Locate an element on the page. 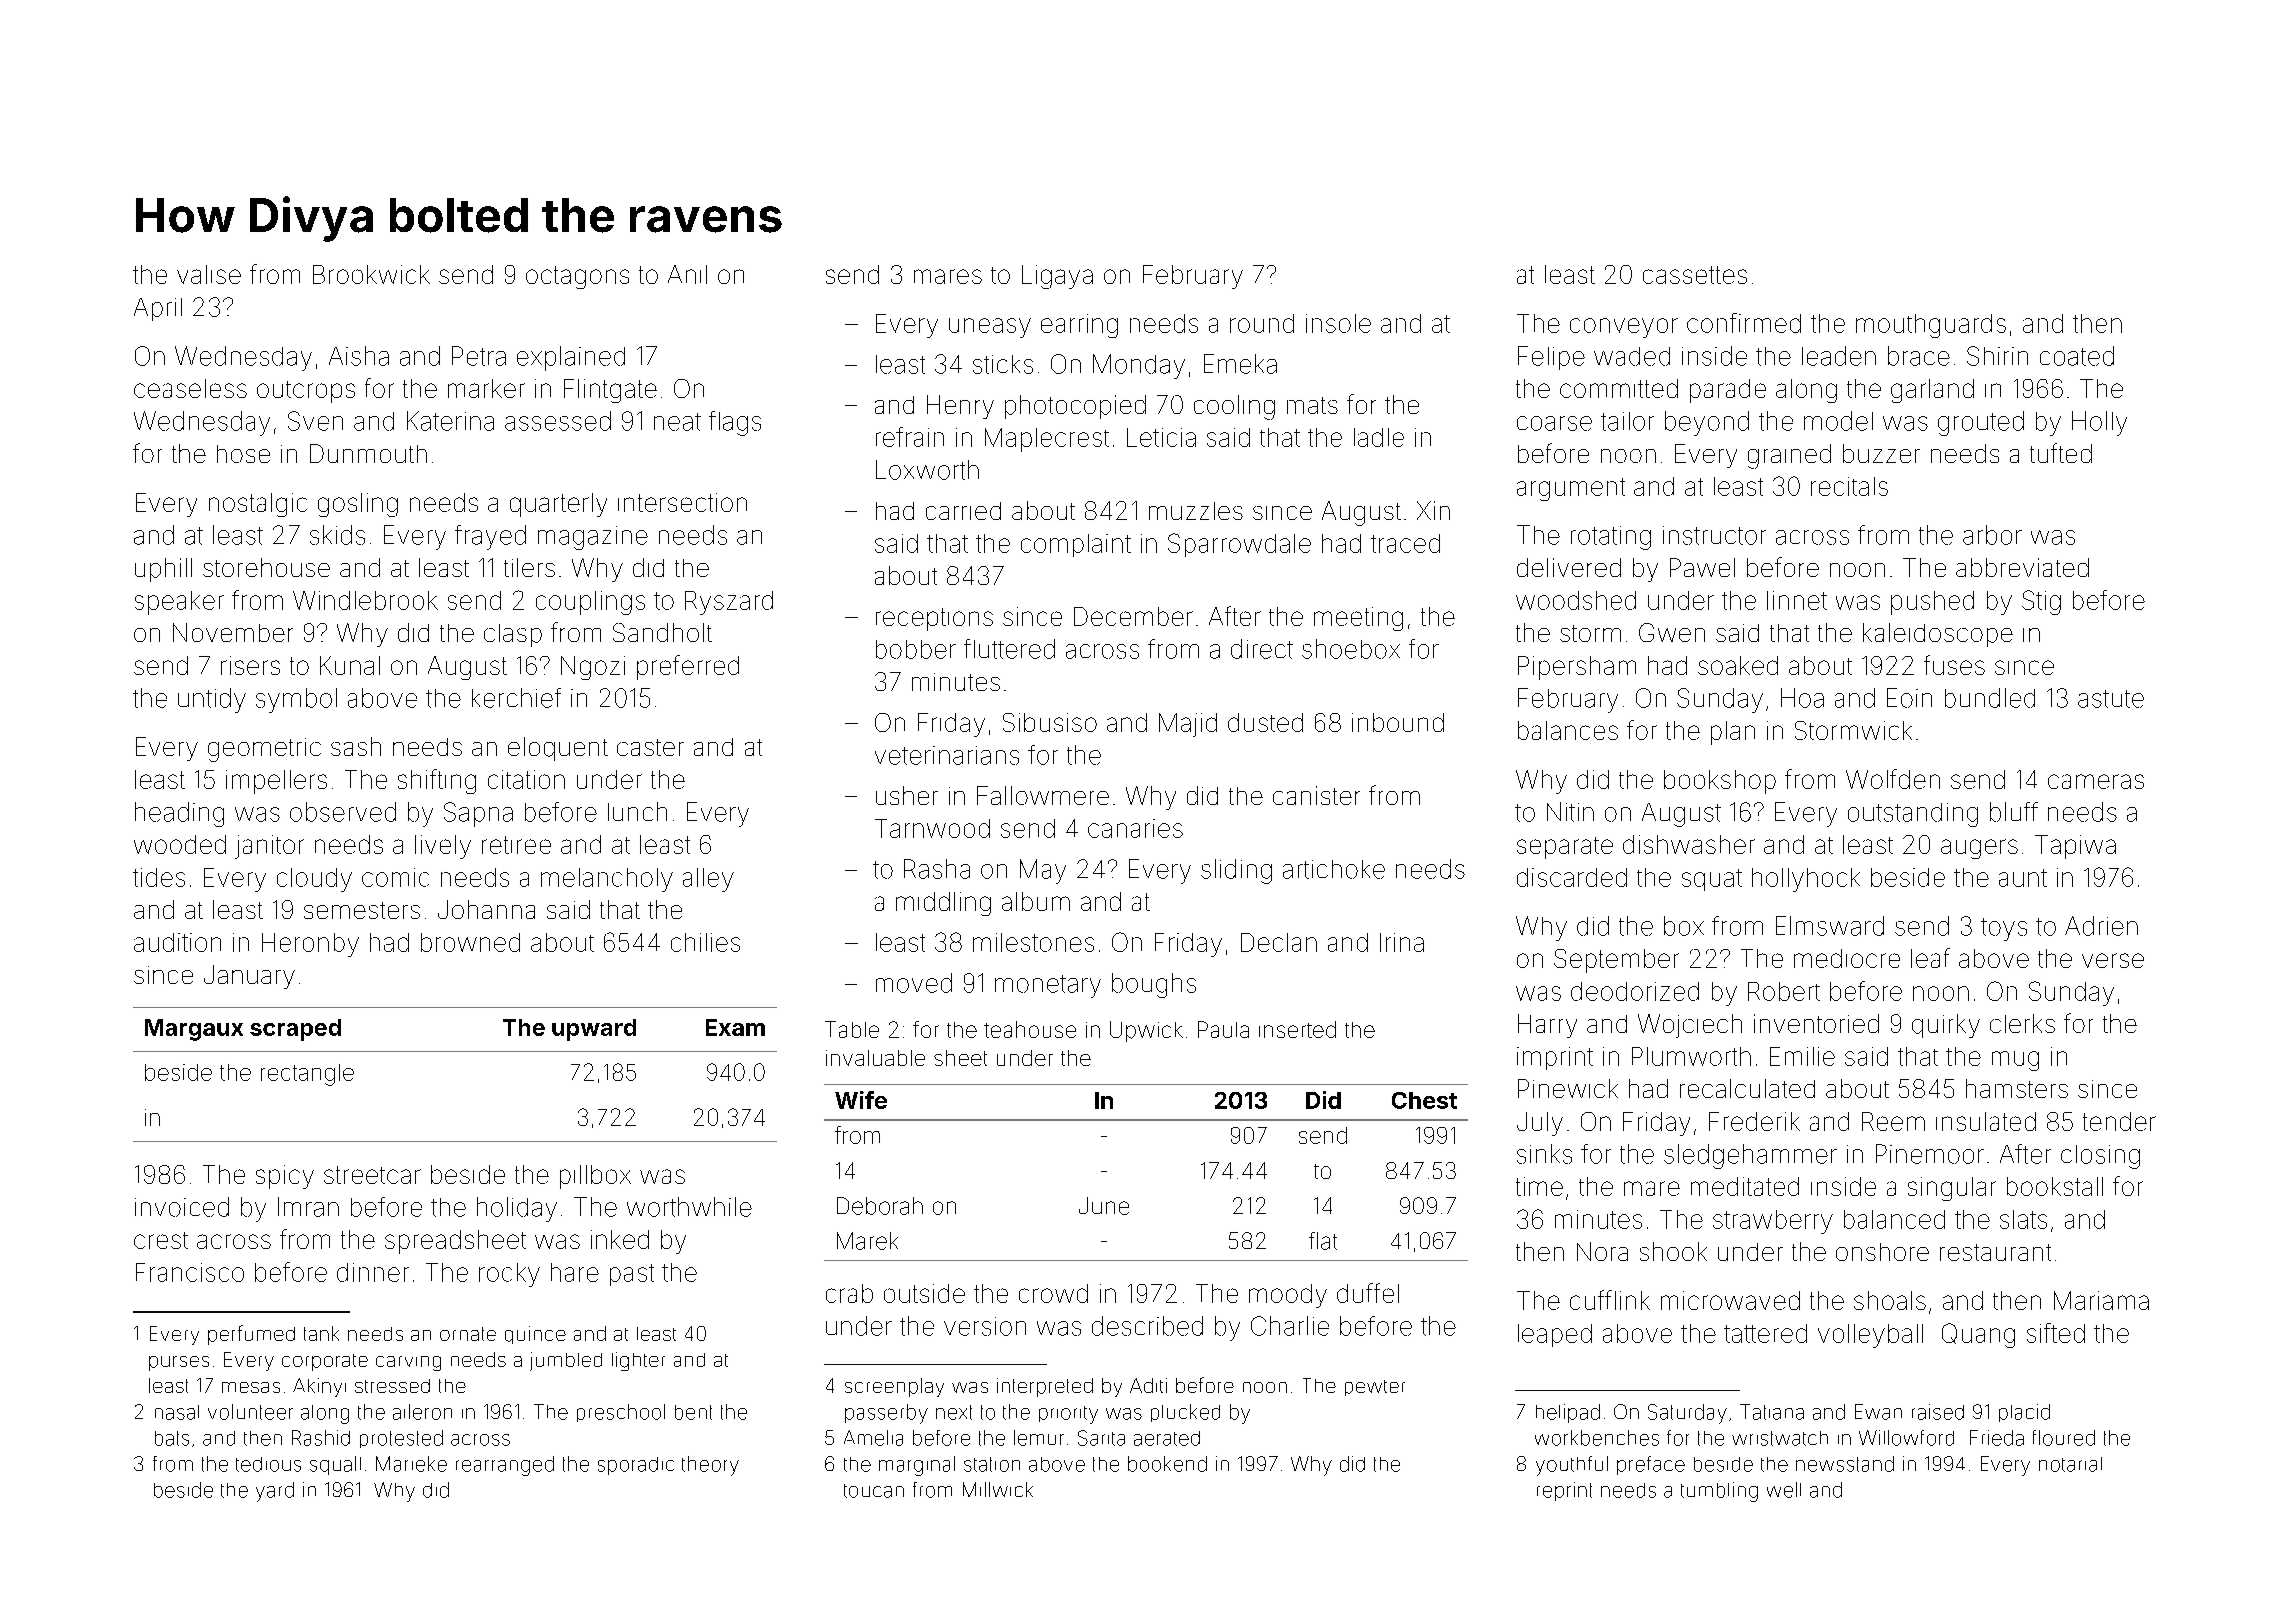 This page has height=1620, width=2292. rectangle is located at coordinates (307, 1075).
